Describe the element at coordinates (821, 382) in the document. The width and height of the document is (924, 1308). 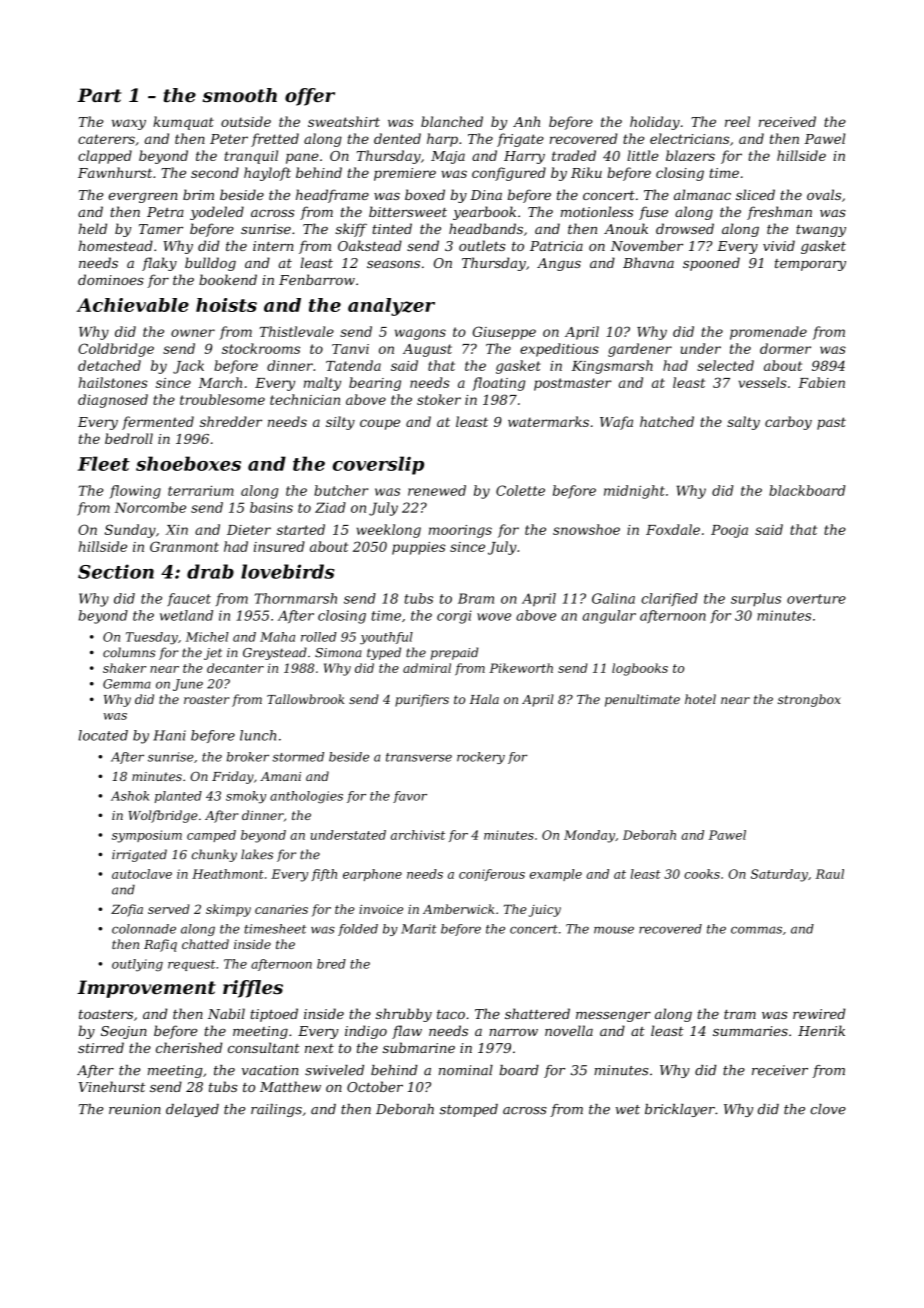
I see `Fabien` at that location.
